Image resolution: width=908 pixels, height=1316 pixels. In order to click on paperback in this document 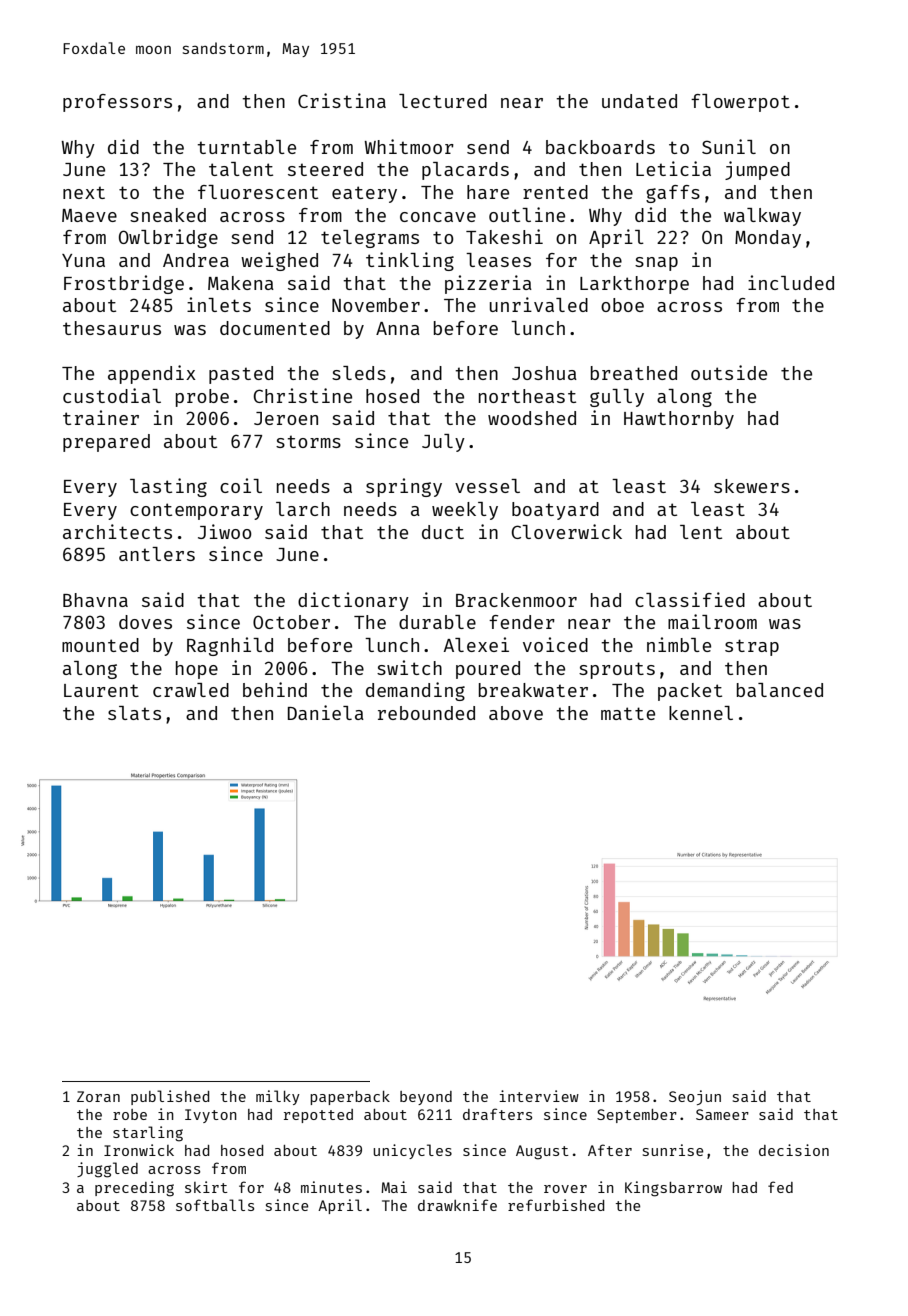, I will do `click(350, 1098)`.
